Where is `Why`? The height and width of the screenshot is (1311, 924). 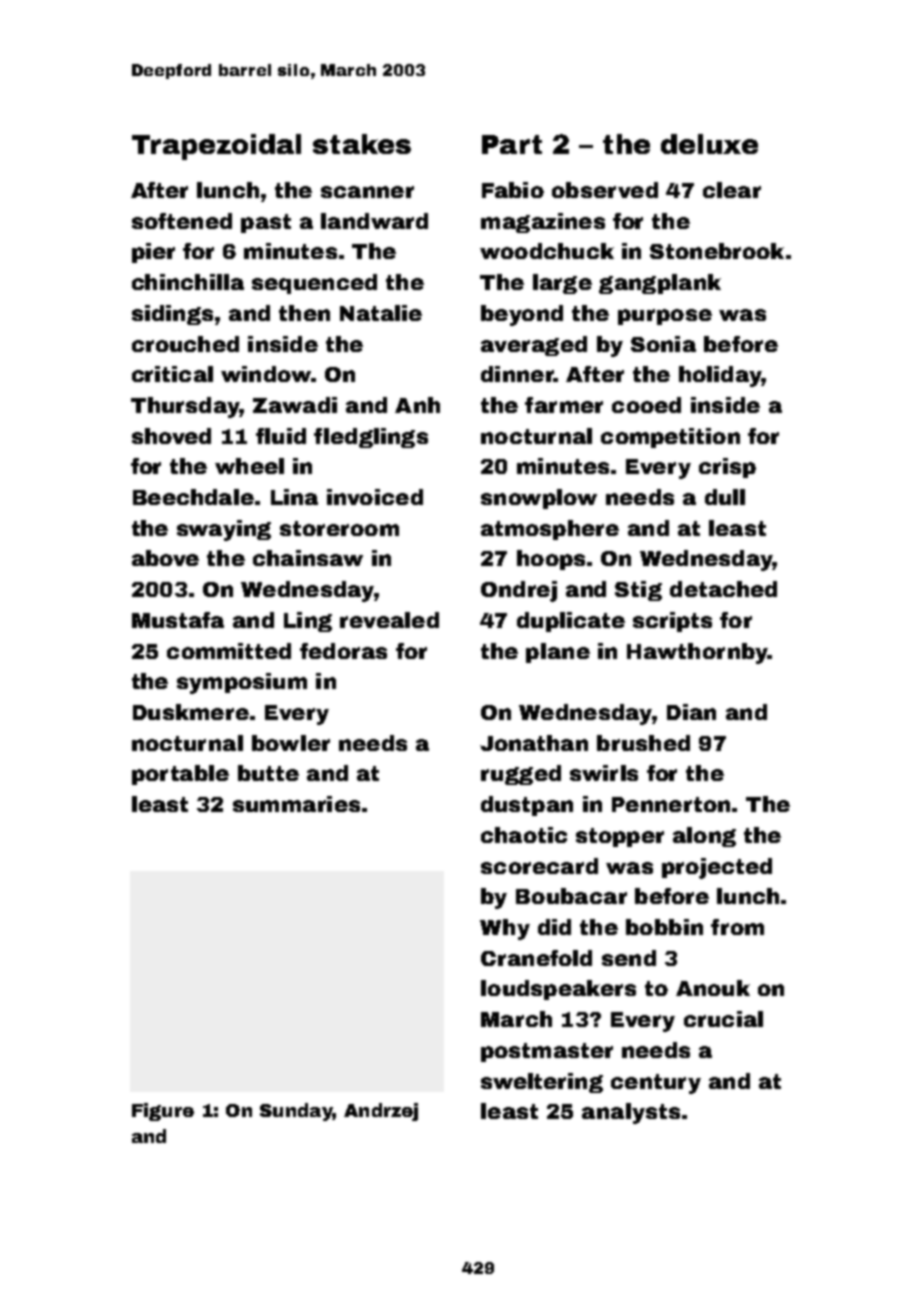
Why is located at coordinates (505, 929).
